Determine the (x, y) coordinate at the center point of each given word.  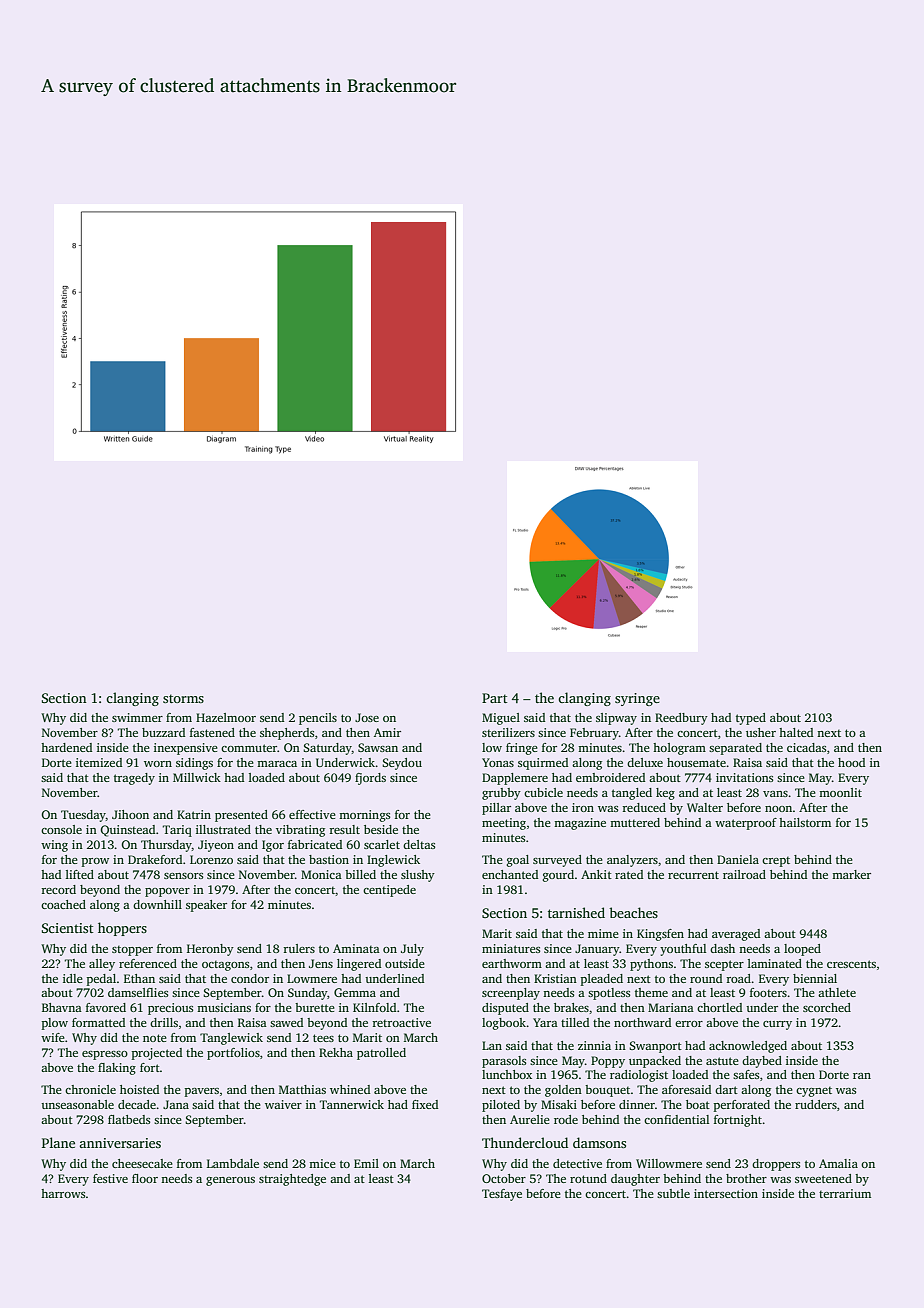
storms (183, 698)
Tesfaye (502, 1195)
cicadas (806, 747)
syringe (637, 699)
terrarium (845, 1193)
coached (63, 904)
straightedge (292, 1180)
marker (851, 874)
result (344, 829)
